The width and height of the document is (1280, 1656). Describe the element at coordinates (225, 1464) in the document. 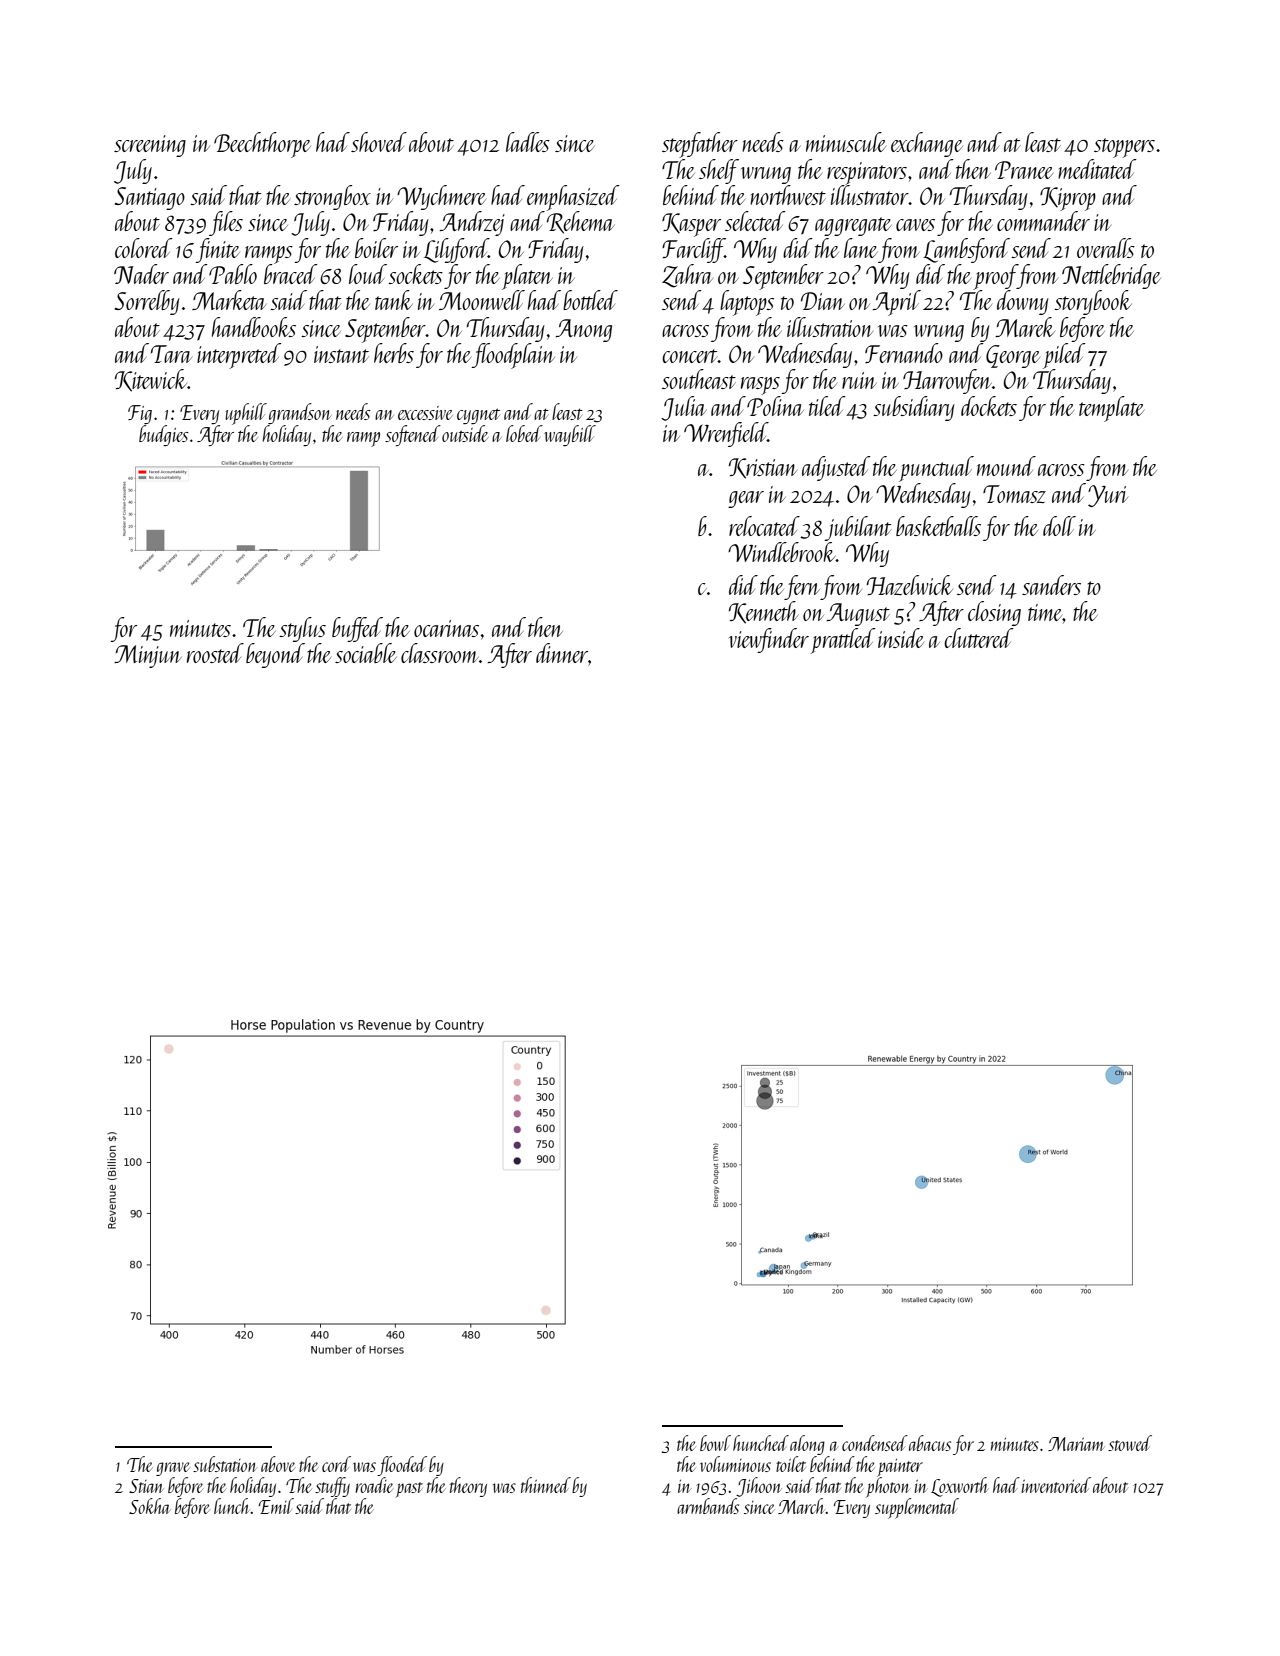

I see `substation` at that location.
